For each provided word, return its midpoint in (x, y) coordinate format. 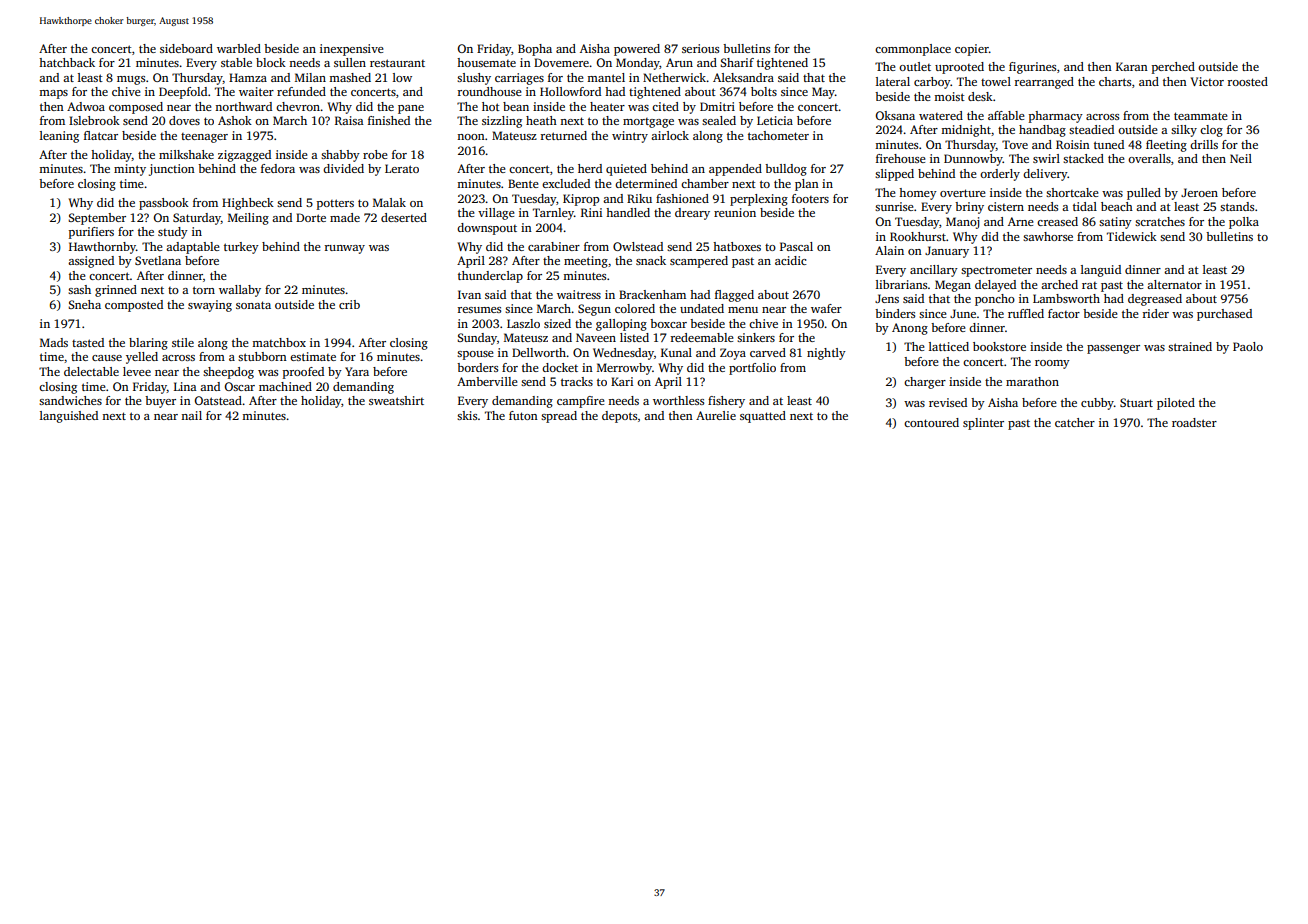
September (97, 219)
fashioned (682, 198)
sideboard (186, 48)
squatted (763, 417)
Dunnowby (973, 160)
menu (743, 310)
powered (637, 50)
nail (191, 415)
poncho (995, 300)
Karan (1132, 66)
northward (243, 106)
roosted (1247, 81)
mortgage (648, 123)
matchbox (279, 342)
